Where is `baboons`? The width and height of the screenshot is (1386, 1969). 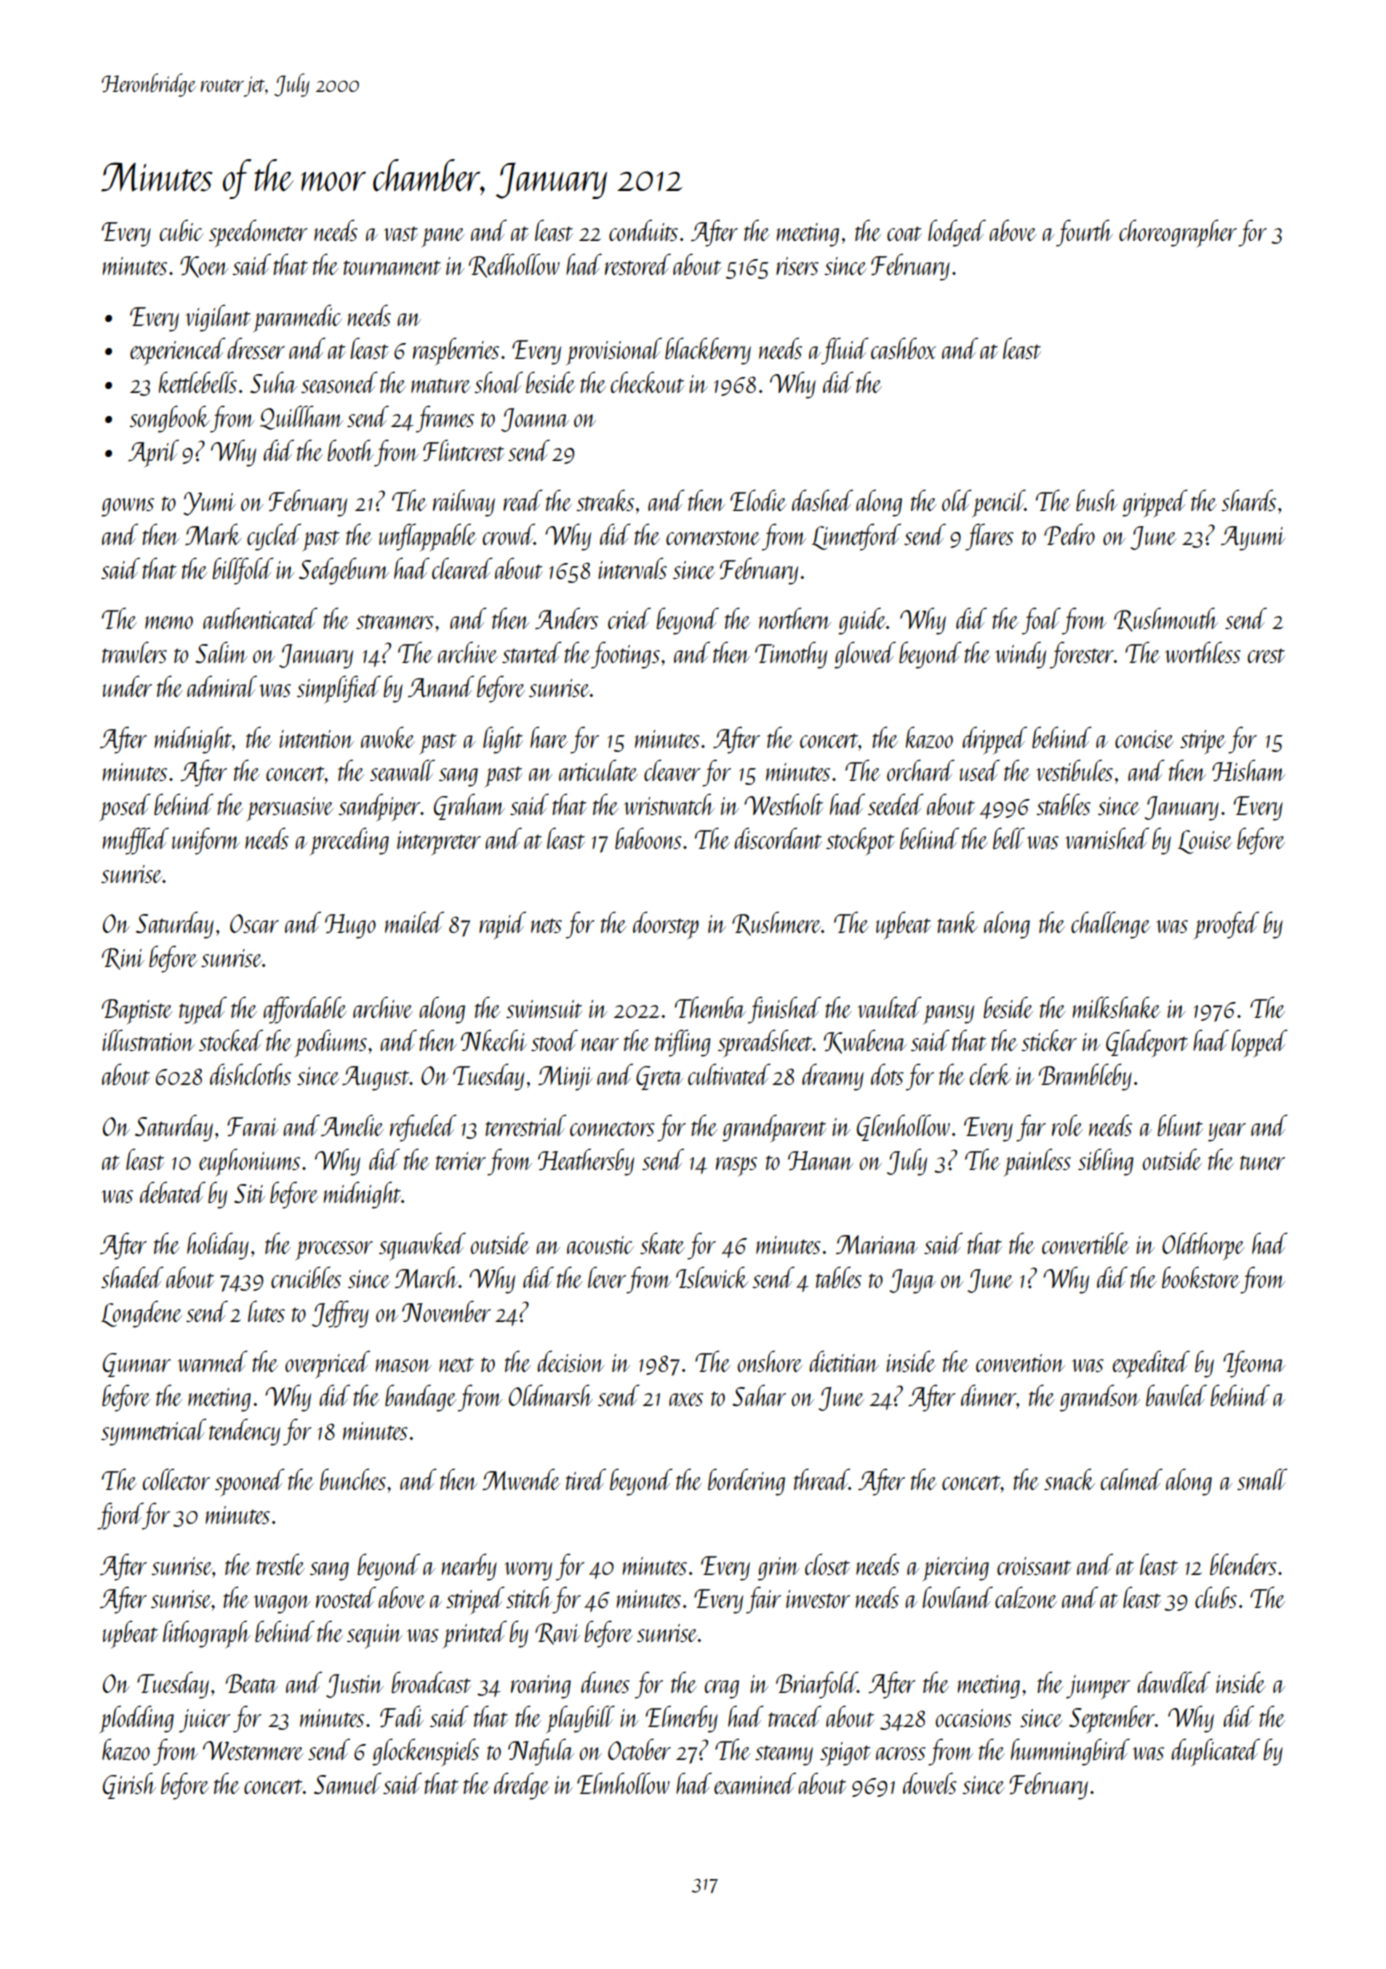 baboons is located at coordinates (648, 838).
